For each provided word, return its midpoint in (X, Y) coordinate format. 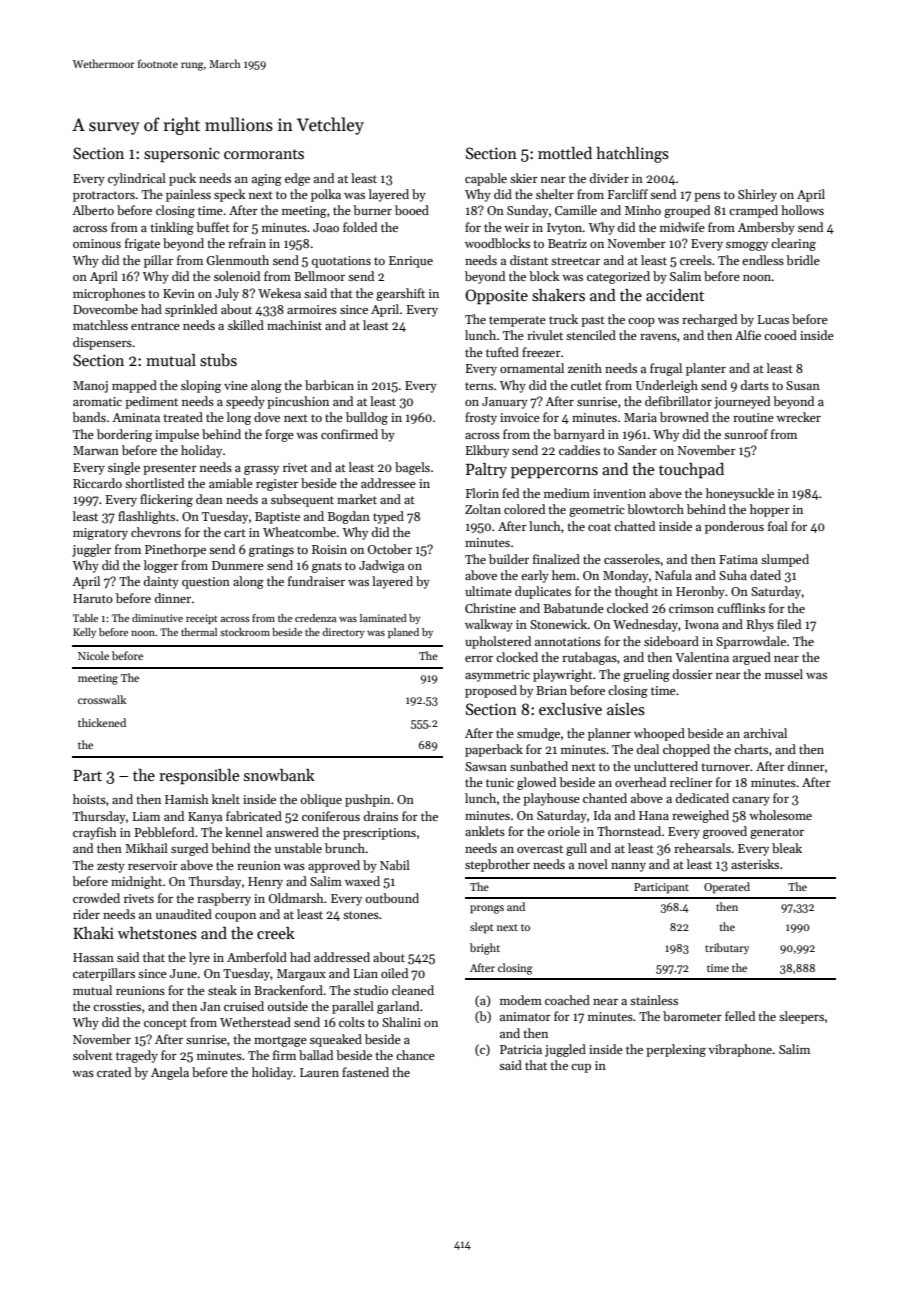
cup (581, 1068)
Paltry (486, 471)
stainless (654, 1000)
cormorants (264, 154)
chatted (634, 526)
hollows (802, 210)
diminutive (157, 618)
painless (188, 195)
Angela (170, 1073)
